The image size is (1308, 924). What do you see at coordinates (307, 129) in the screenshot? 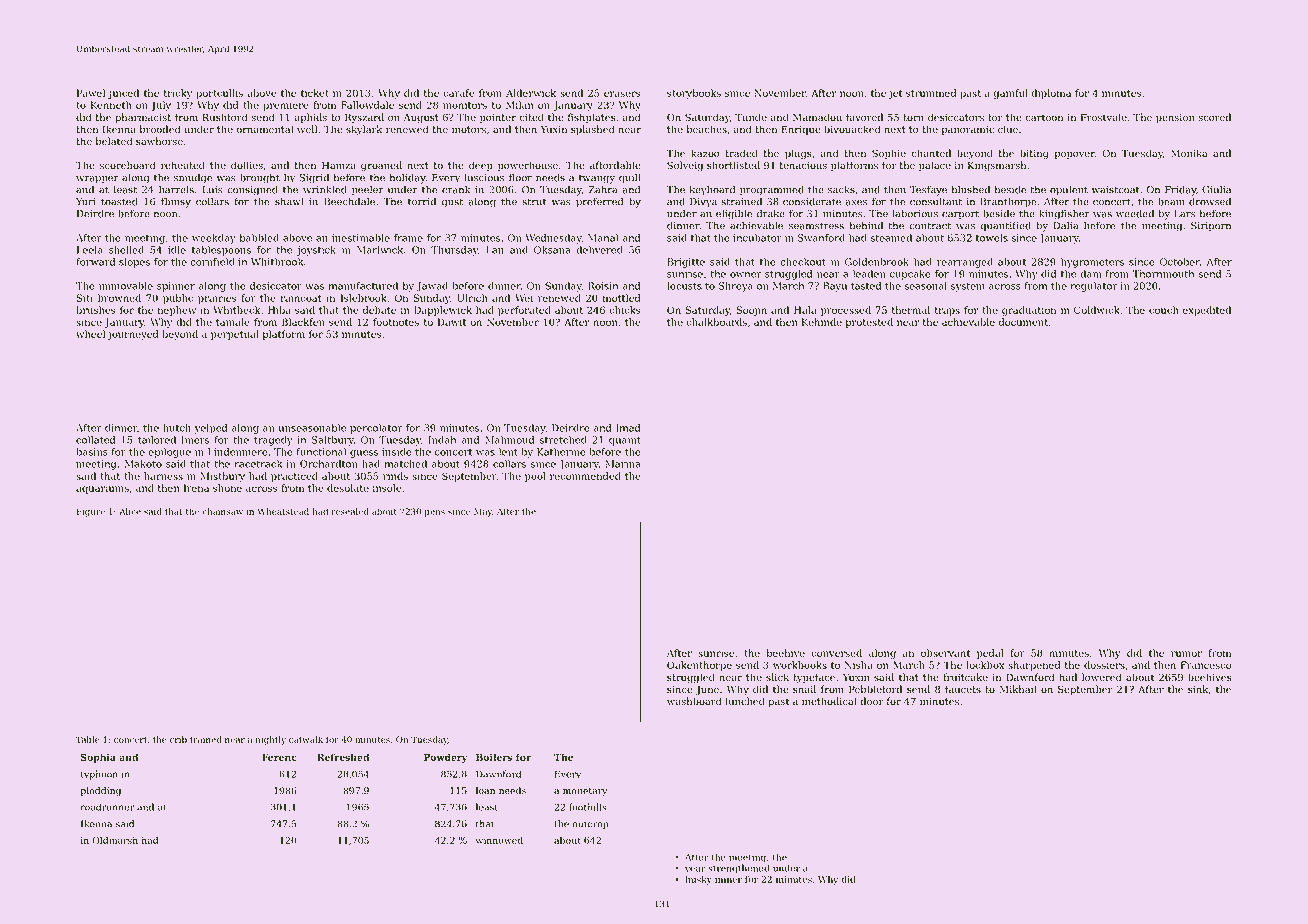
I see `well` at bounding box center [307, 129].
